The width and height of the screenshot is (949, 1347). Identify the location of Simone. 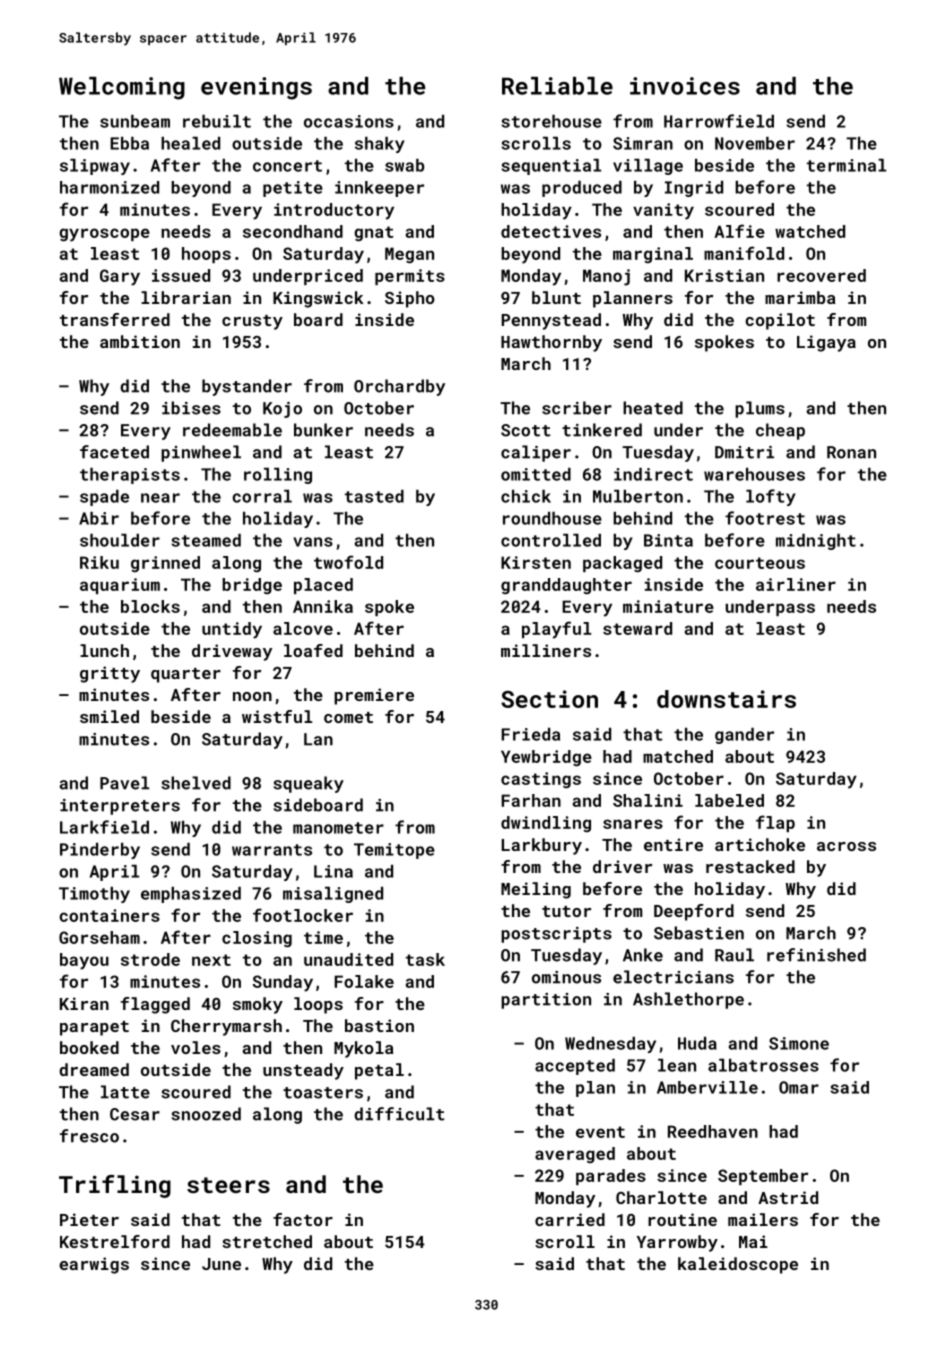
(799, 1043).
